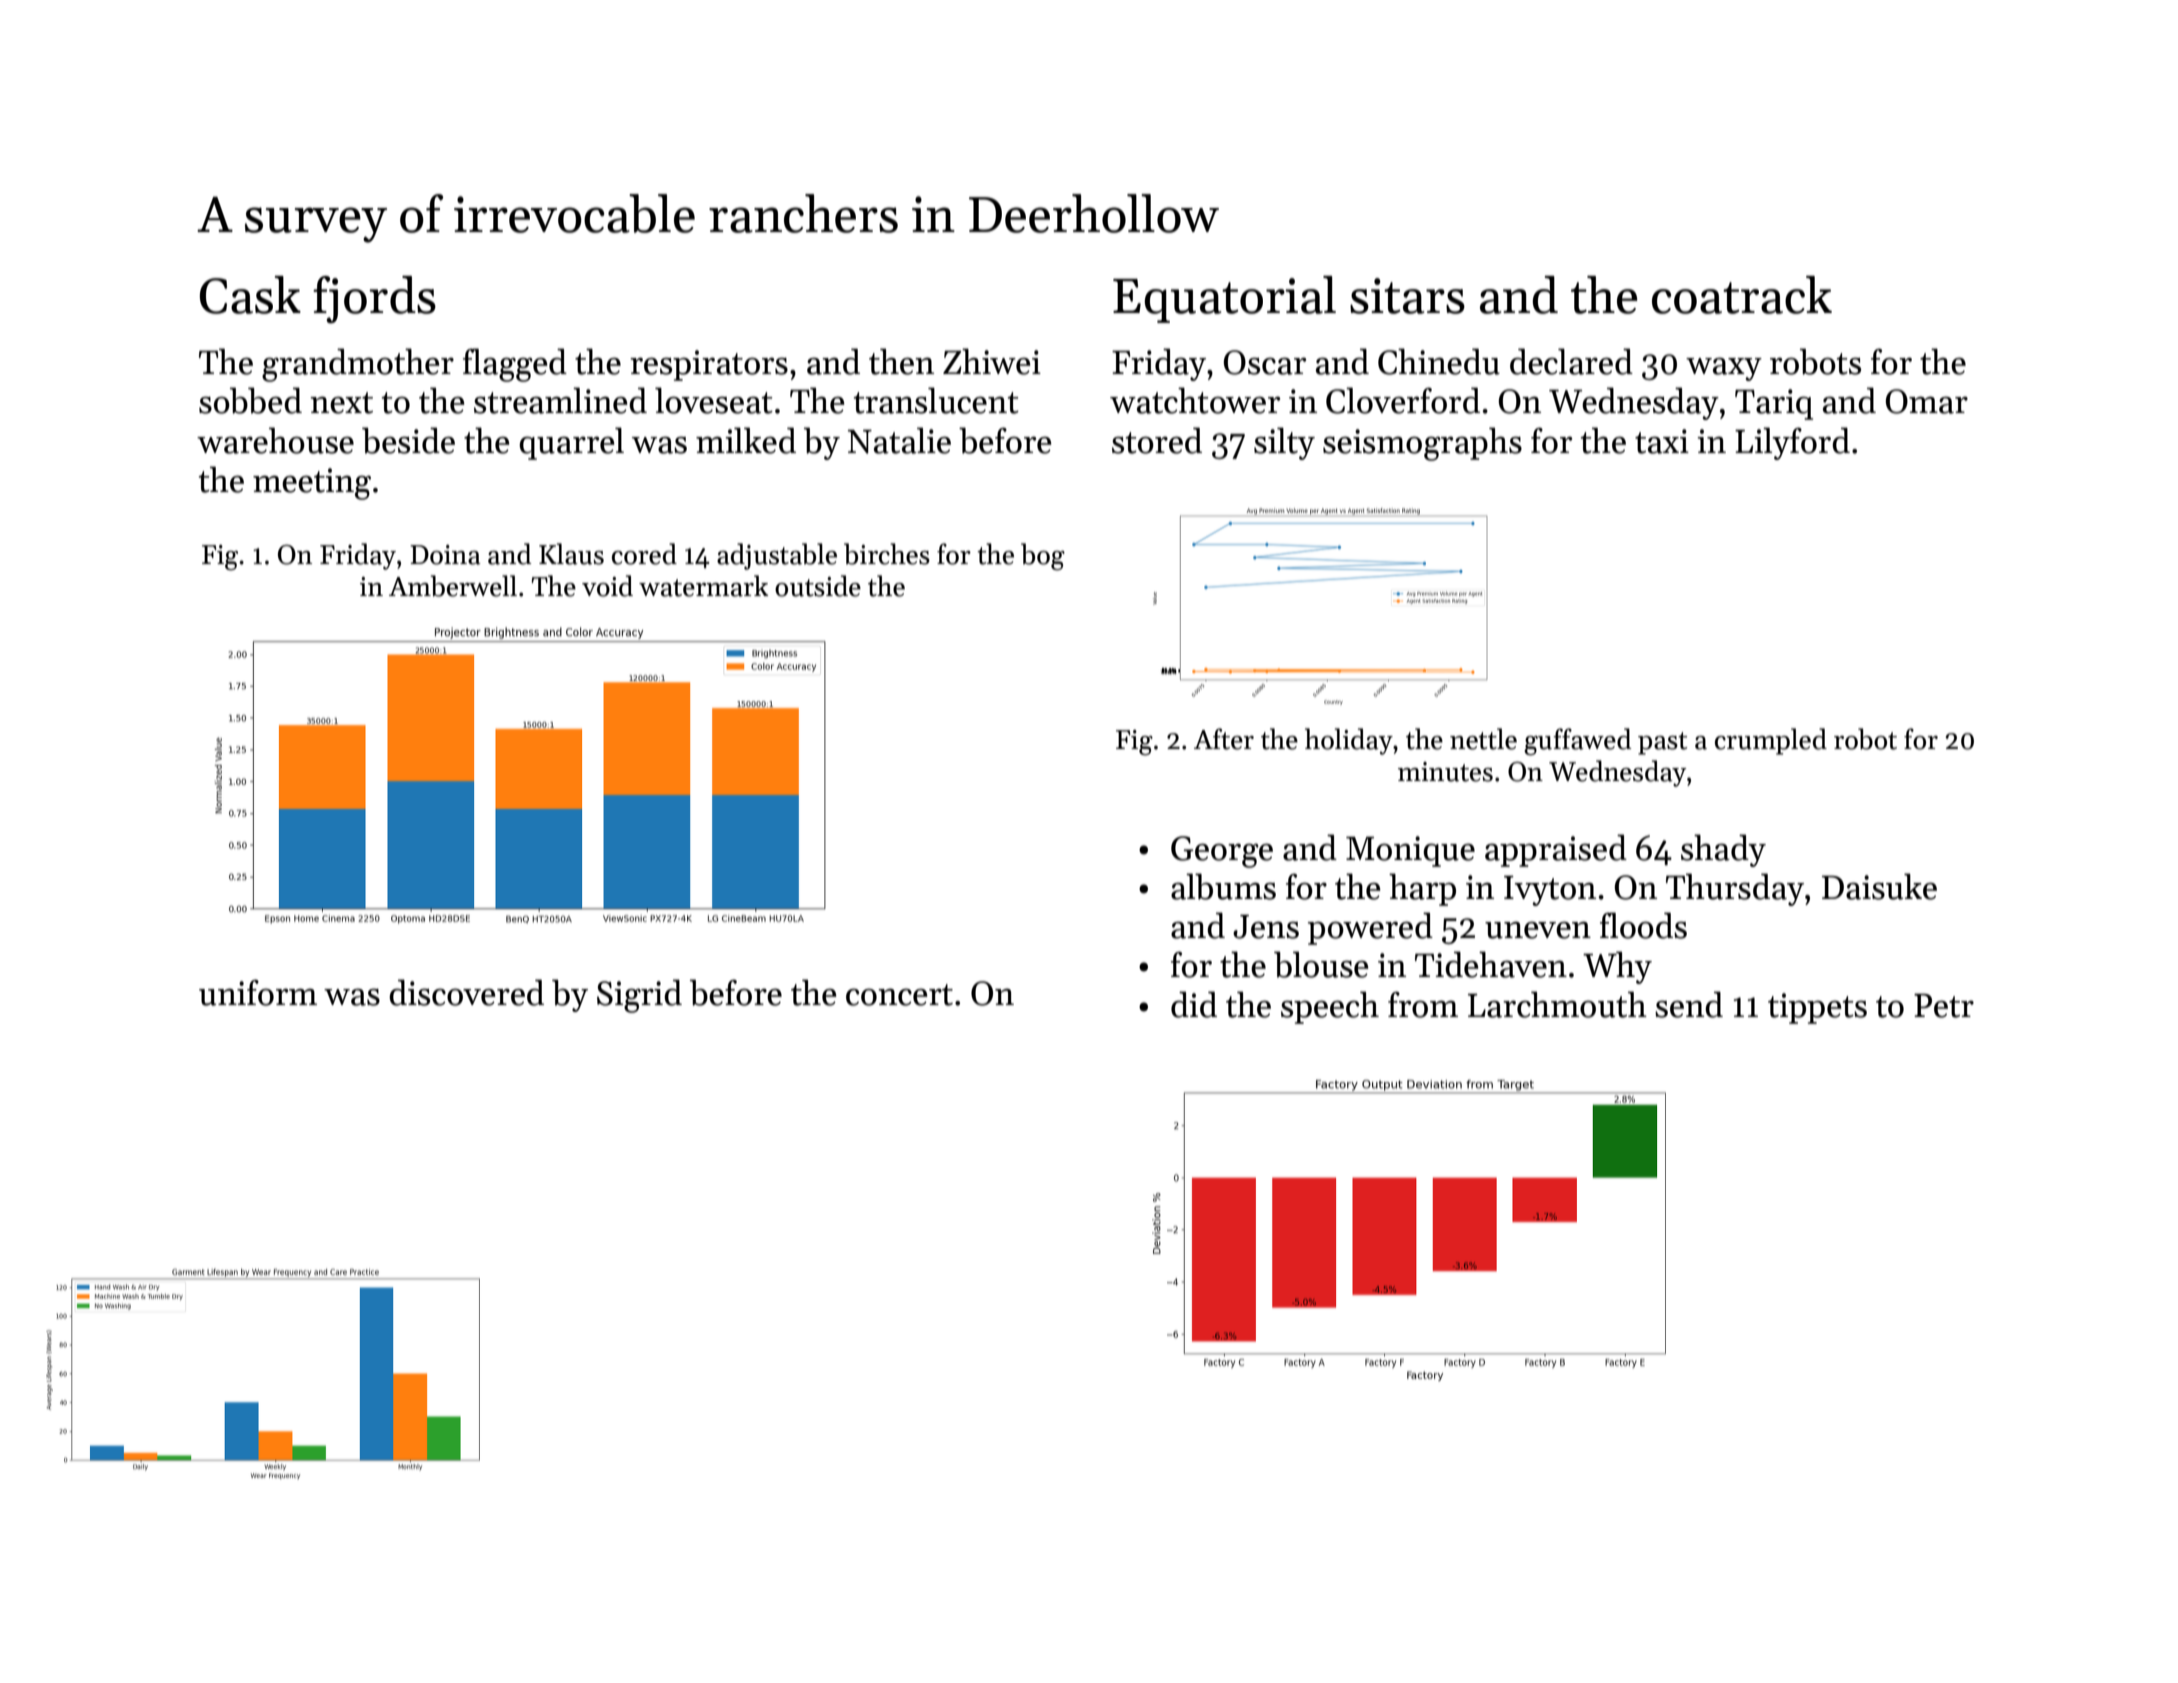  I want to click on Klaus, so click(571, 554).
